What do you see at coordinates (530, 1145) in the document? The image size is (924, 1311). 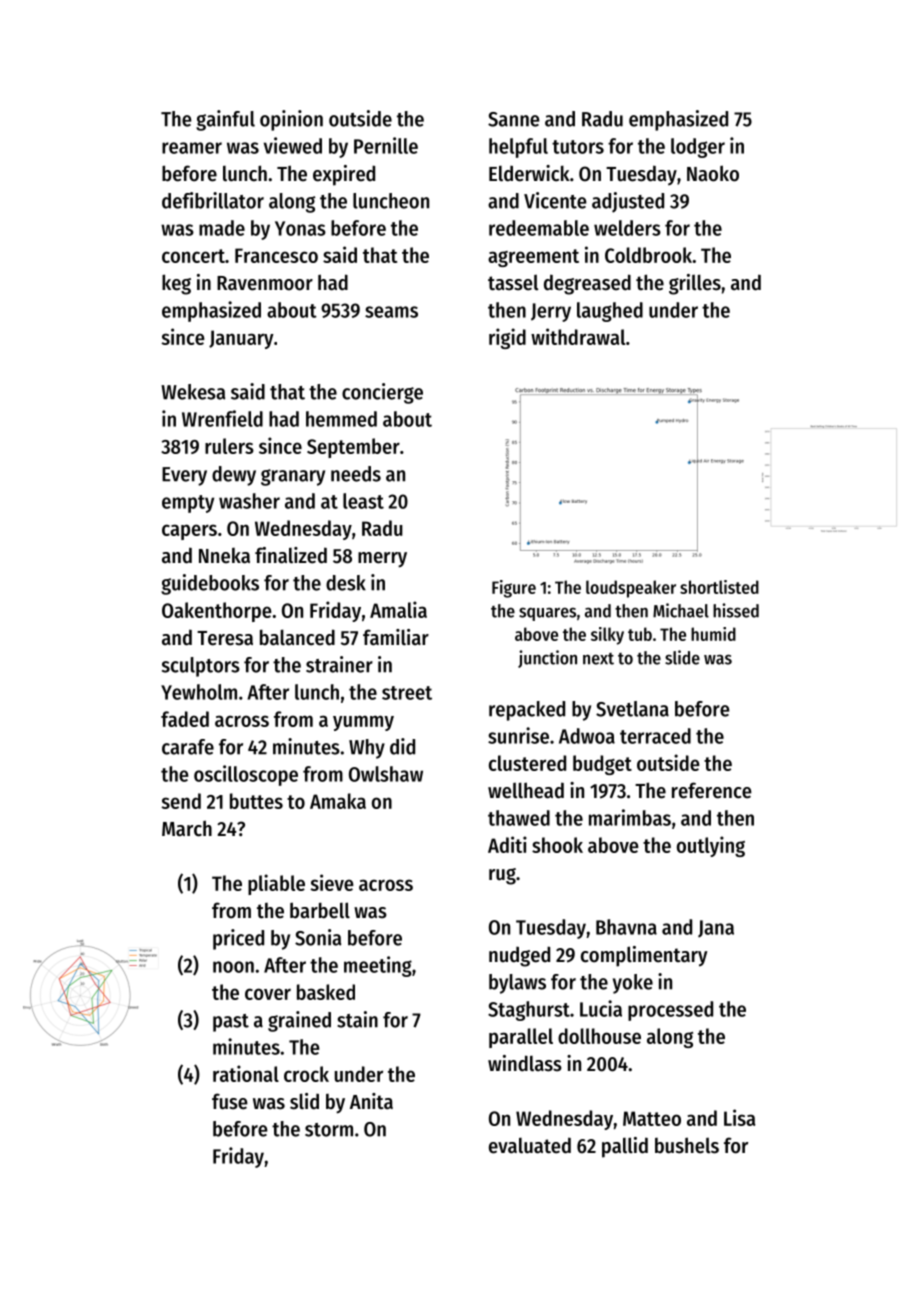 I see `evaluated` at bounding box center [530, 1145].
